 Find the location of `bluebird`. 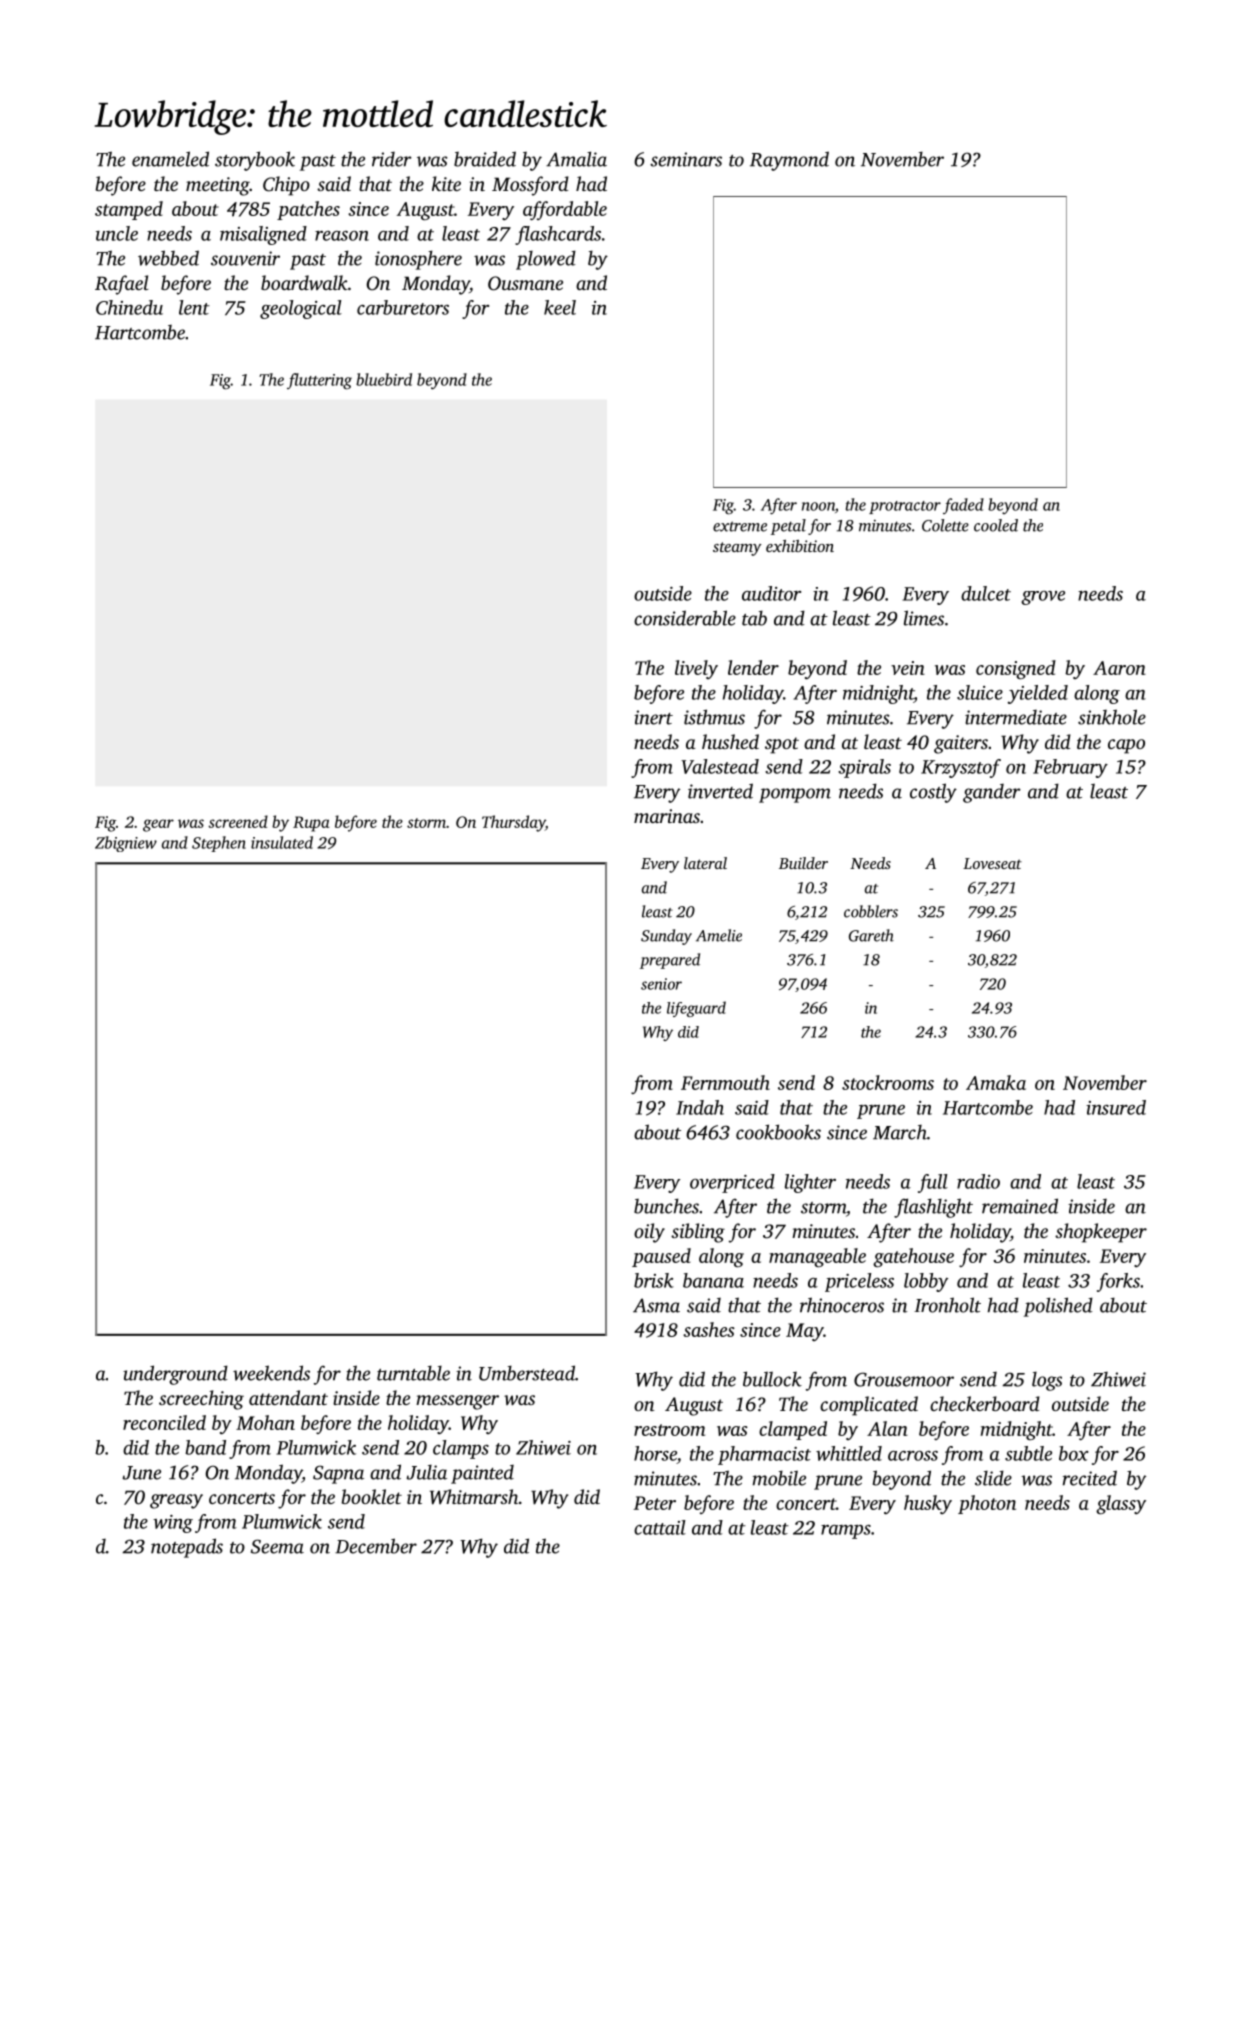

bluebird is located at coordinates (384, 379).
